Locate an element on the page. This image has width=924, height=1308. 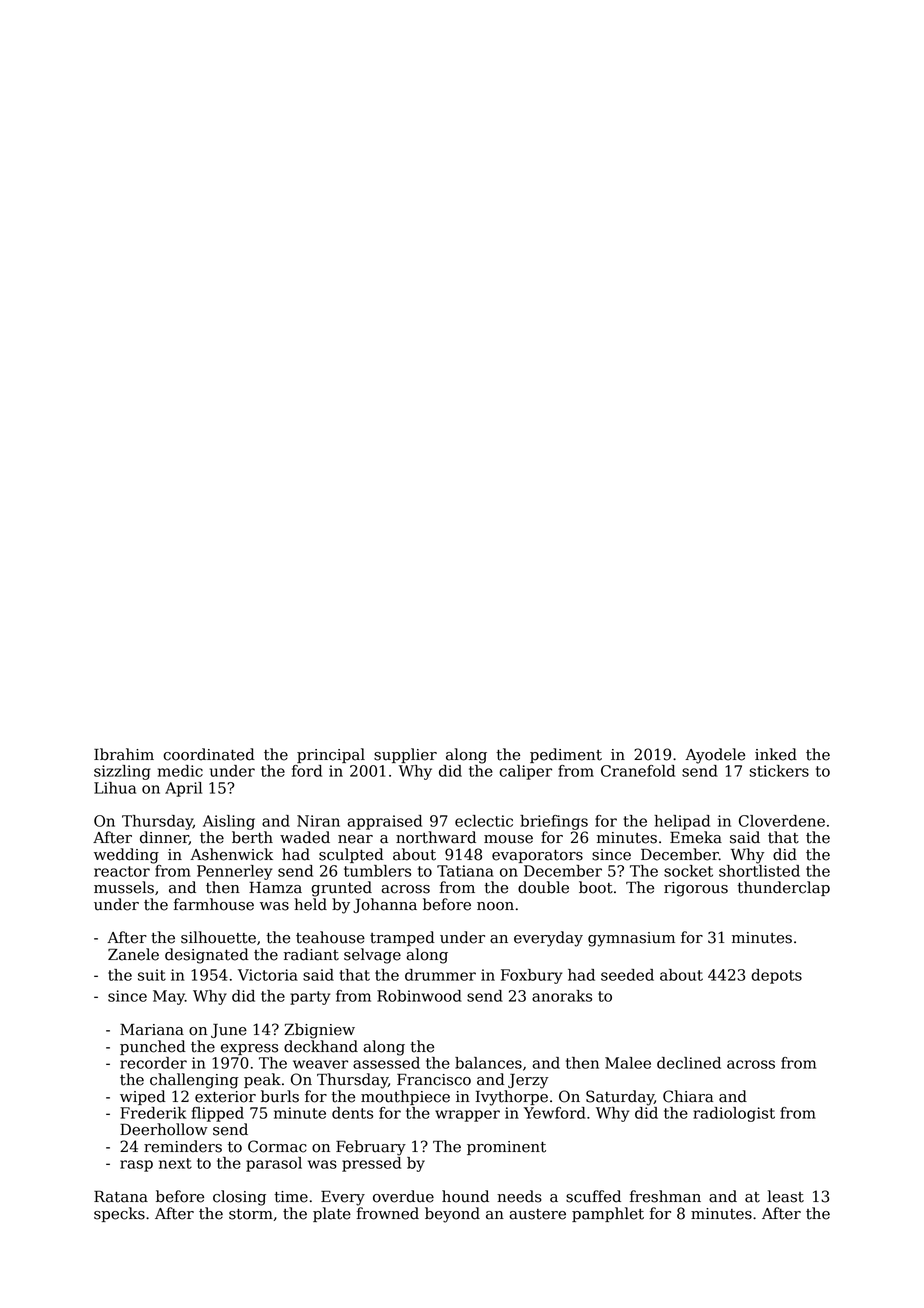
needs is located at coordinates (519, 1196).
